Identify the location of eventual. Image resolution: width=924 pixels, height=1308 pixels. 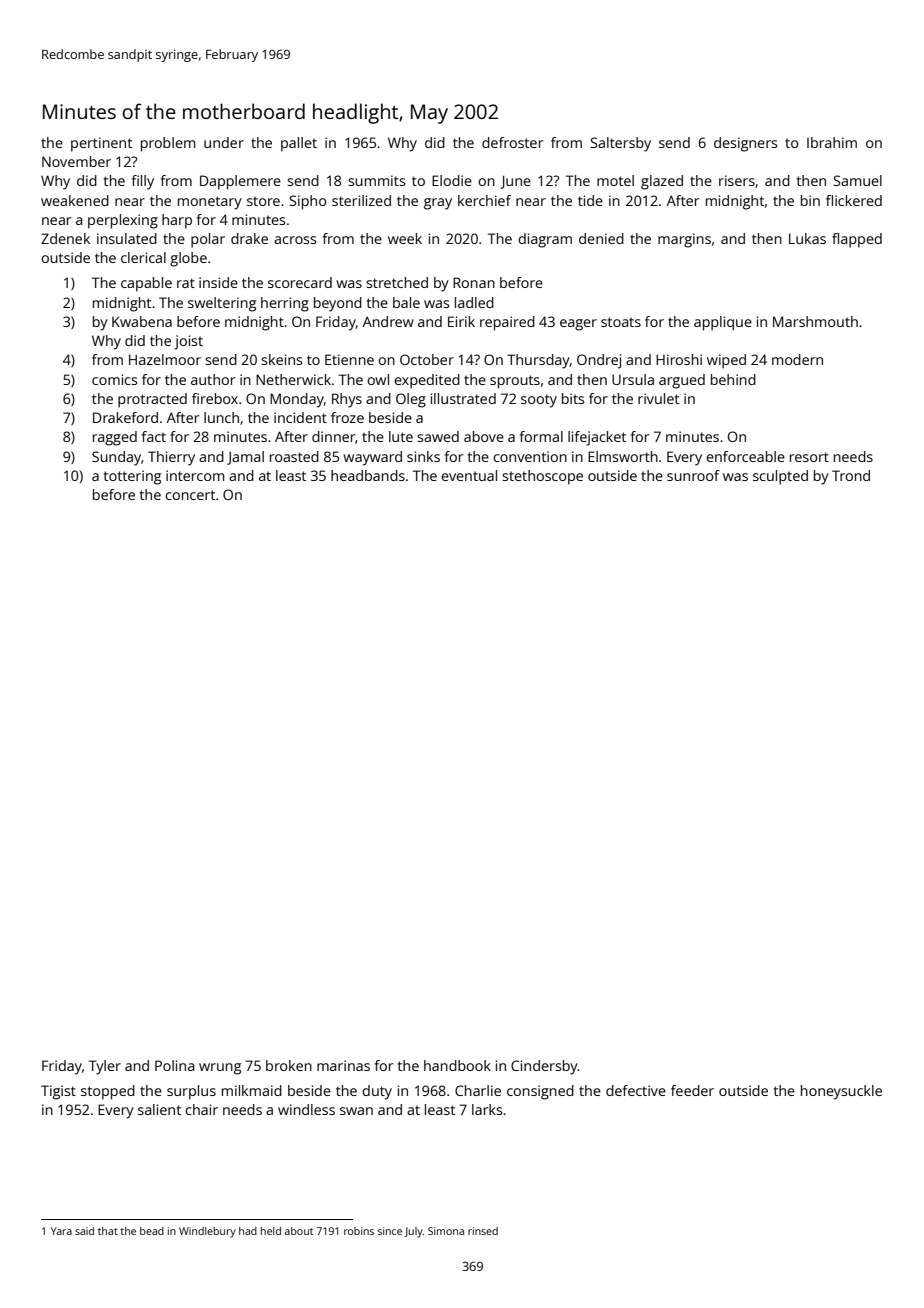
(469, 475).
